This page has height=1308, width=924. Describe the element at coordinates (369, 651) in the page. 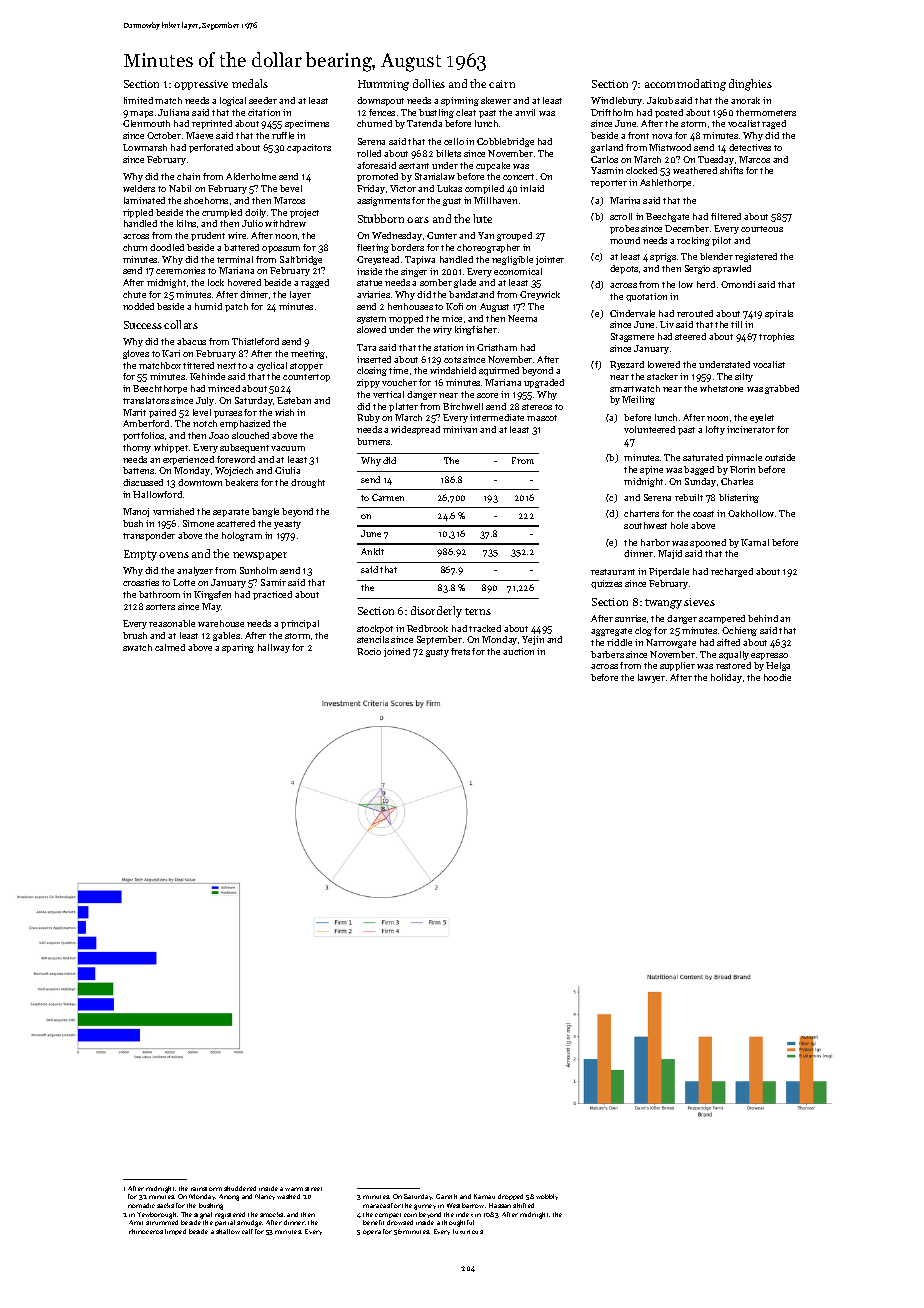

I see `Rocio` at that location.
